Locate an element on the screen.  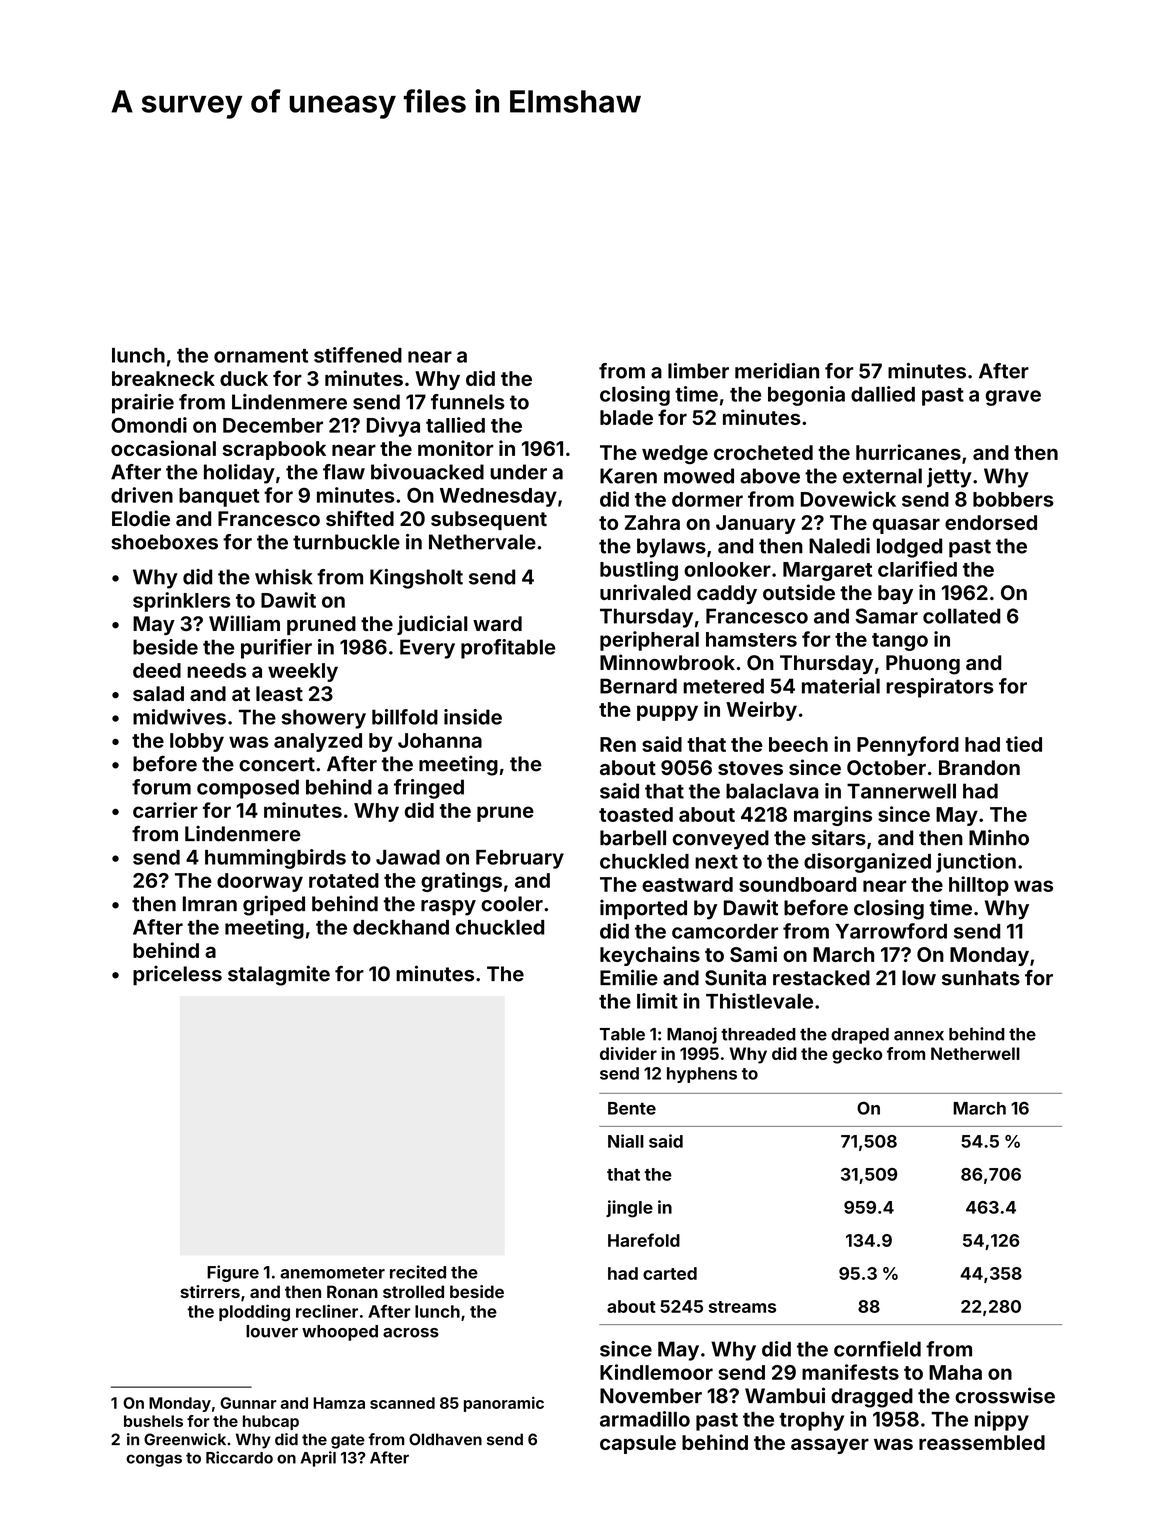
whisk is located at coordinates (284, 577).
